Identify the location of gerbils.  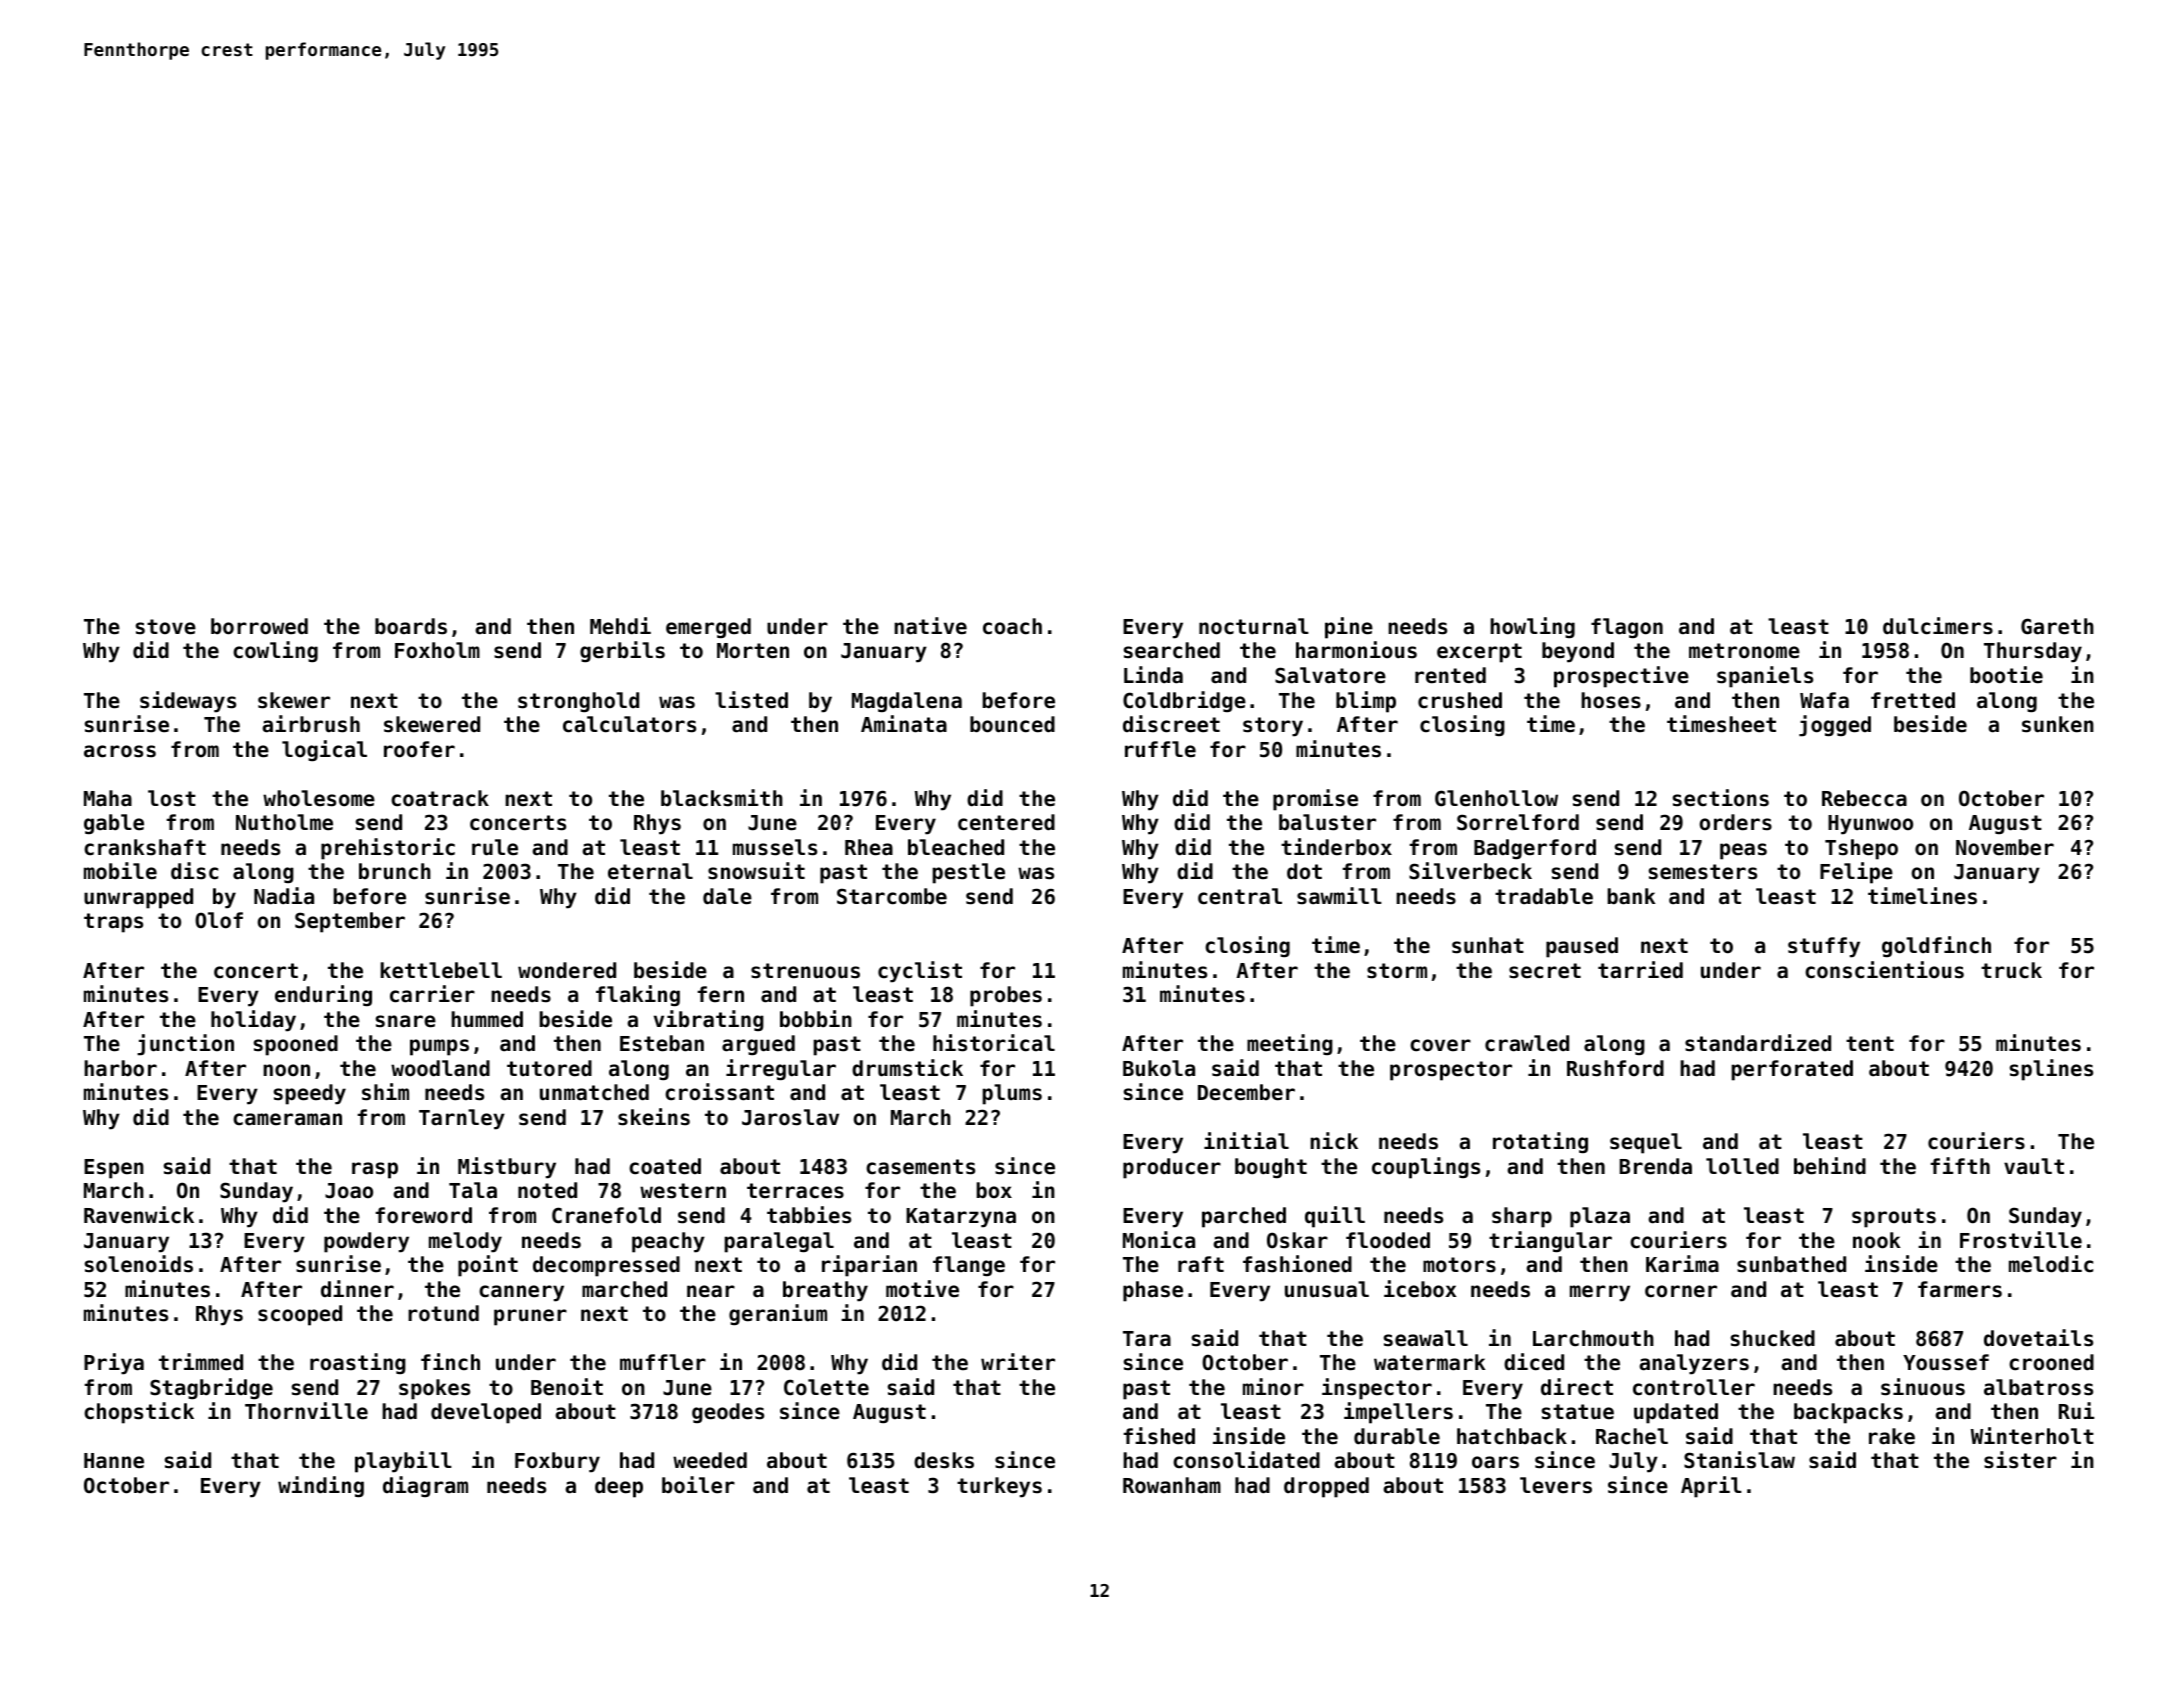
(622, 652).
